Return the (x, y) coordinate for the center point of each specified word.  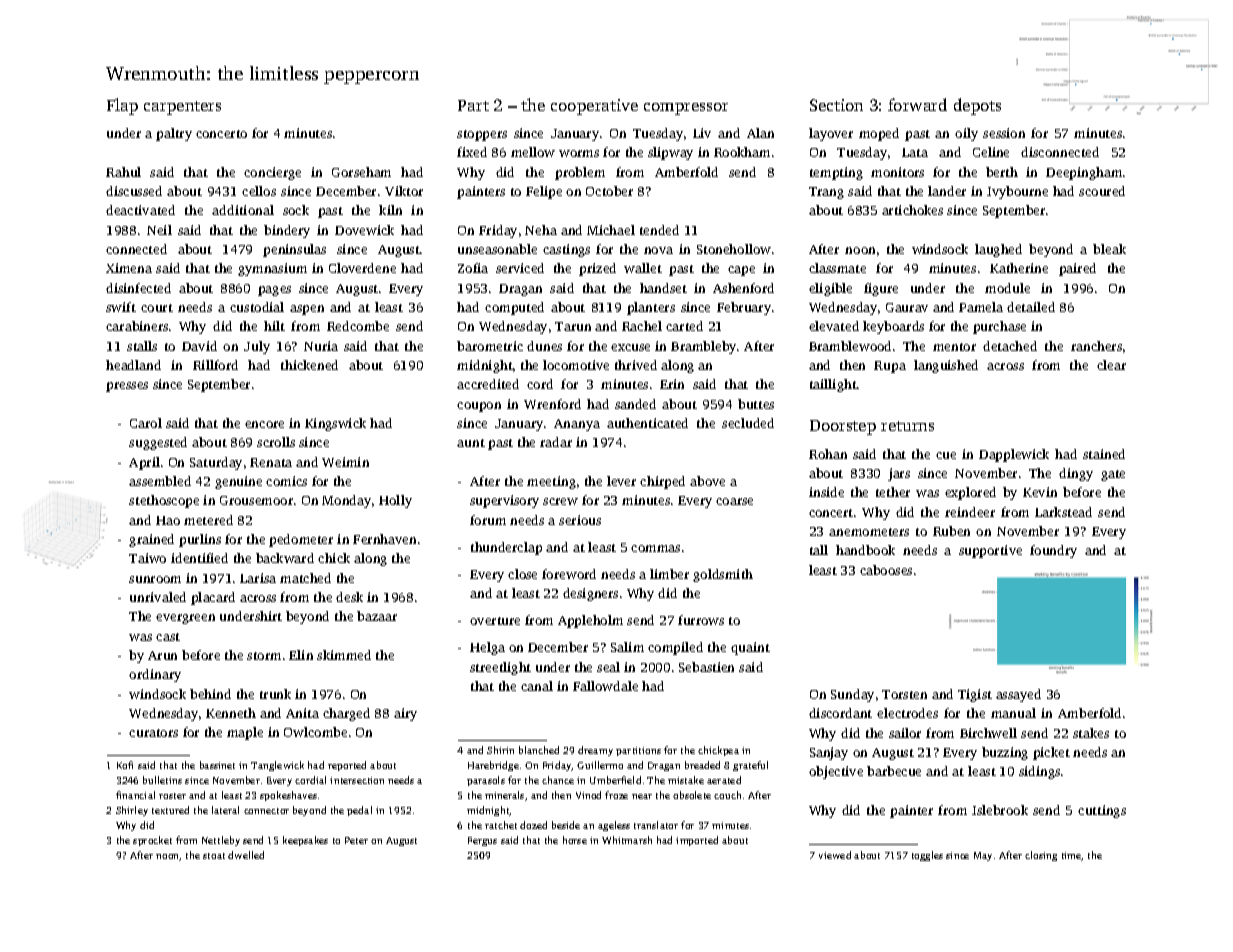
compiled (675, 648)
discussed (134, 191)
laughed (998, 250)
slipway (670, 153)
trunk (275, 694)
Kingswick (335, 424)
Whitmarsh (627, 840)
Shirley (132, 811)
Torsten (904, 694)
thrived (636, 365)
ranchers (1096, 346)
